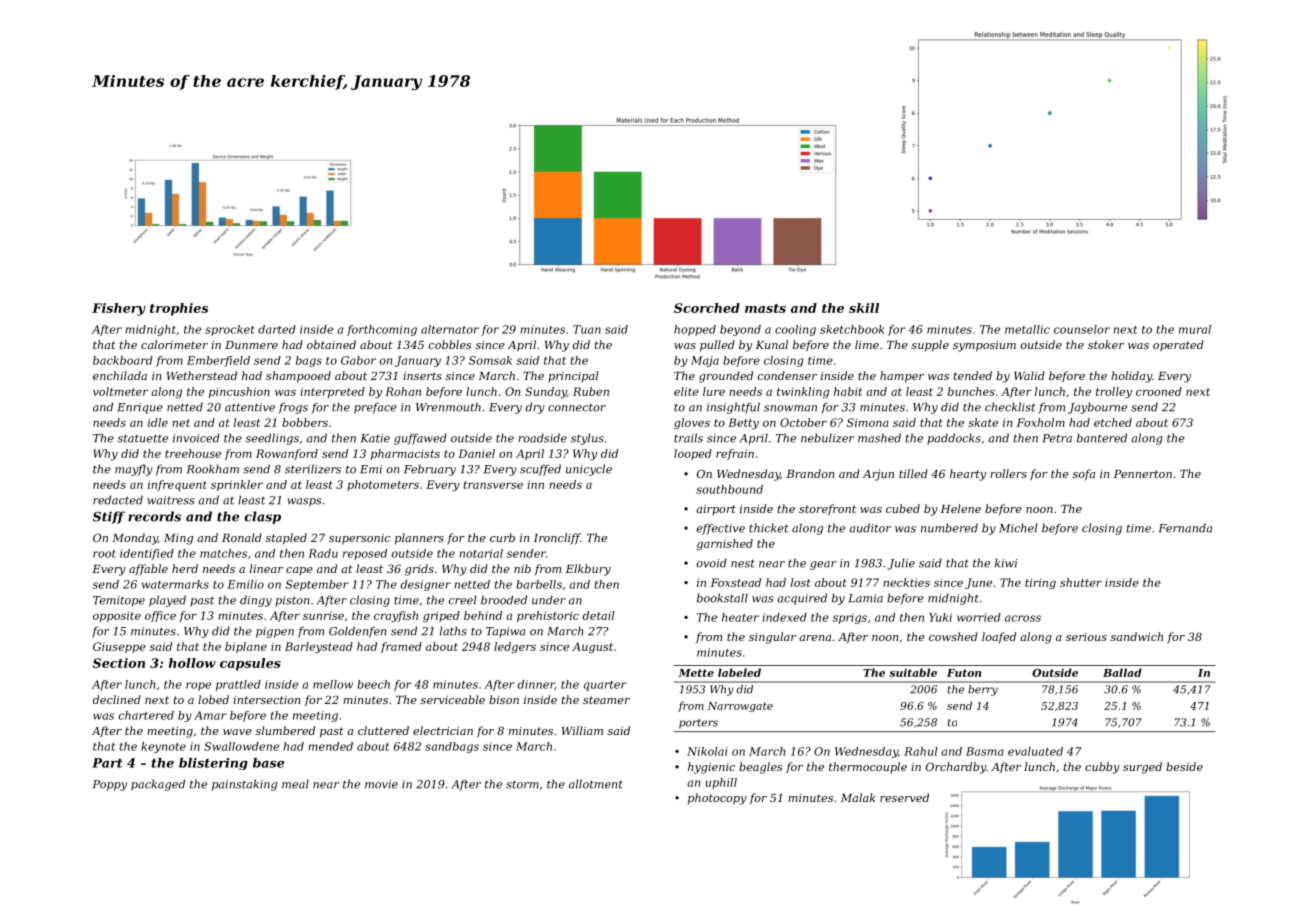 The height and width of the screenshot is (924, 1308). I want to click on shampooed, so click(298, 377).
